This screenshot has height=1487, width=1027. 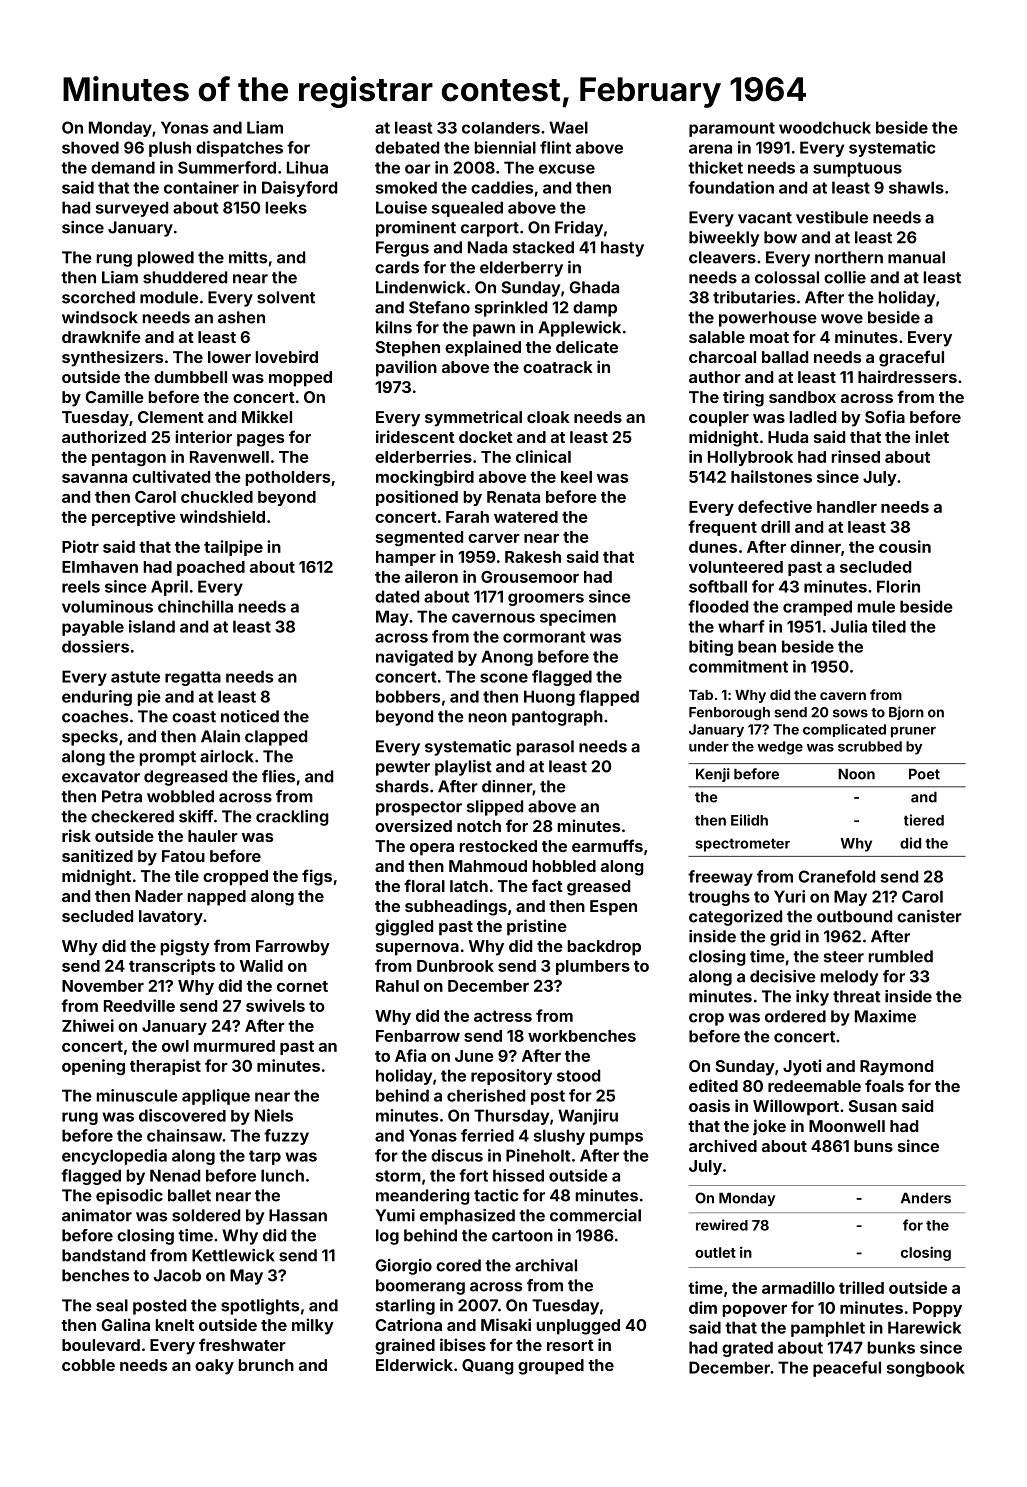 I want to click on woodchuck, so click(x=825, y=127).
